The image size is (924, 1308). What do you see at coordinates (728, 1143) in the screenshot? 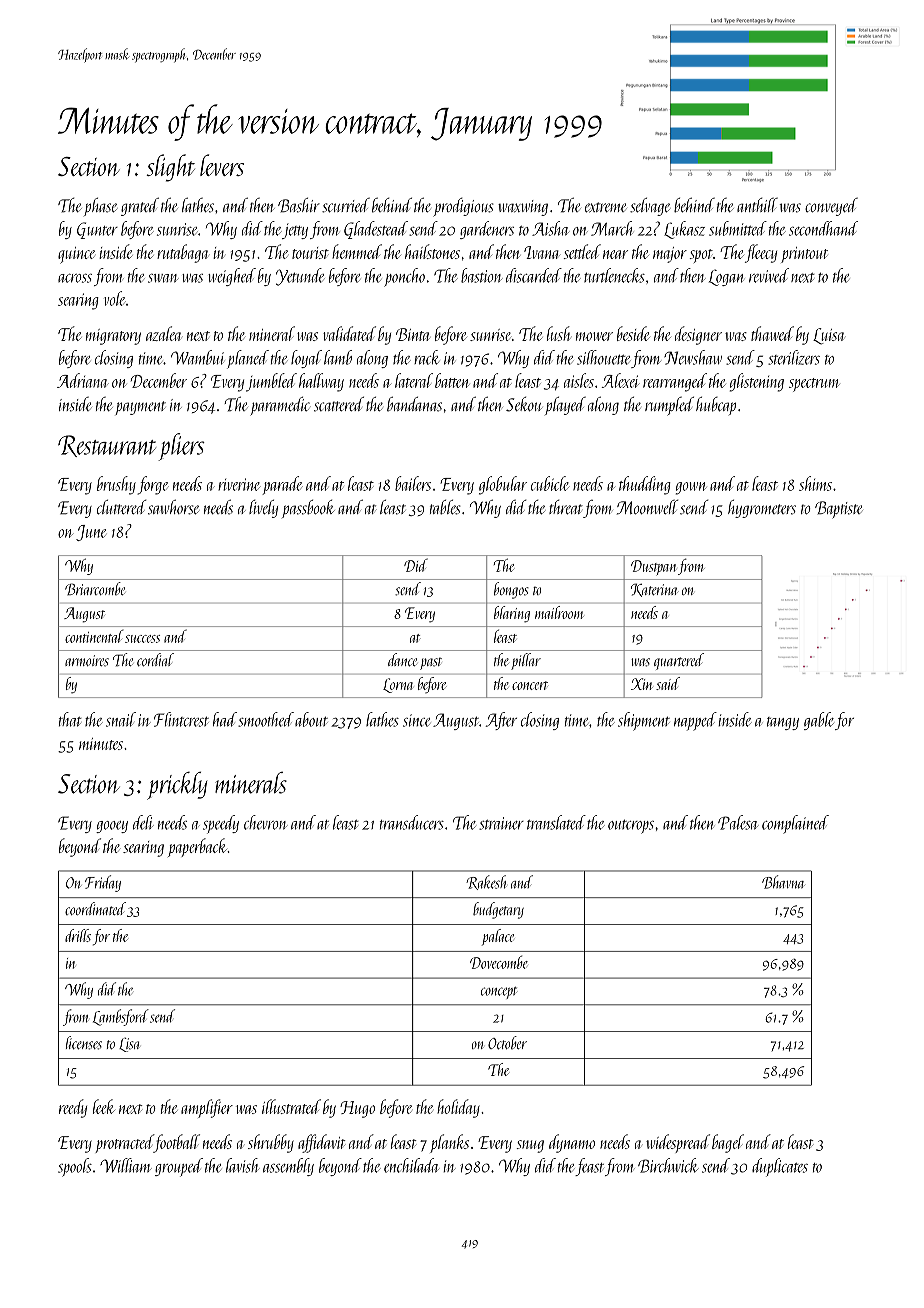
I see `bagel` at bounding box center [728, 1143].
